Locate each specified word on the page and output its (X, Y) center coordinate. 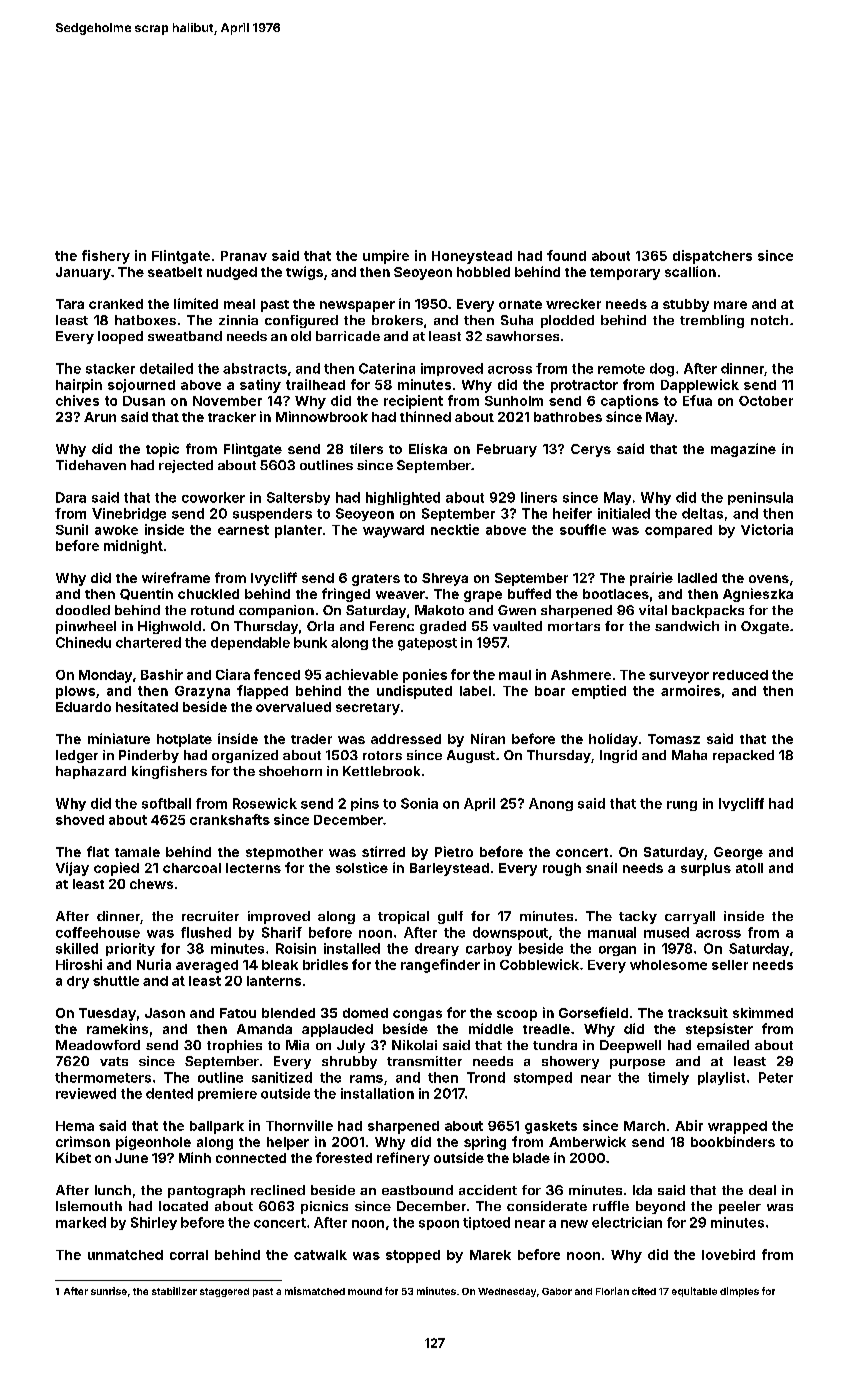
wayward (393, 531)
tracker (232, 417)
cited (644, 1291)
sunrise (109, 1291)
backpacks (708, 611)
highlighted (403, 498)
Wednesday (507, 1292)
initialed (624, 513)
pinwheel (86, 627)
